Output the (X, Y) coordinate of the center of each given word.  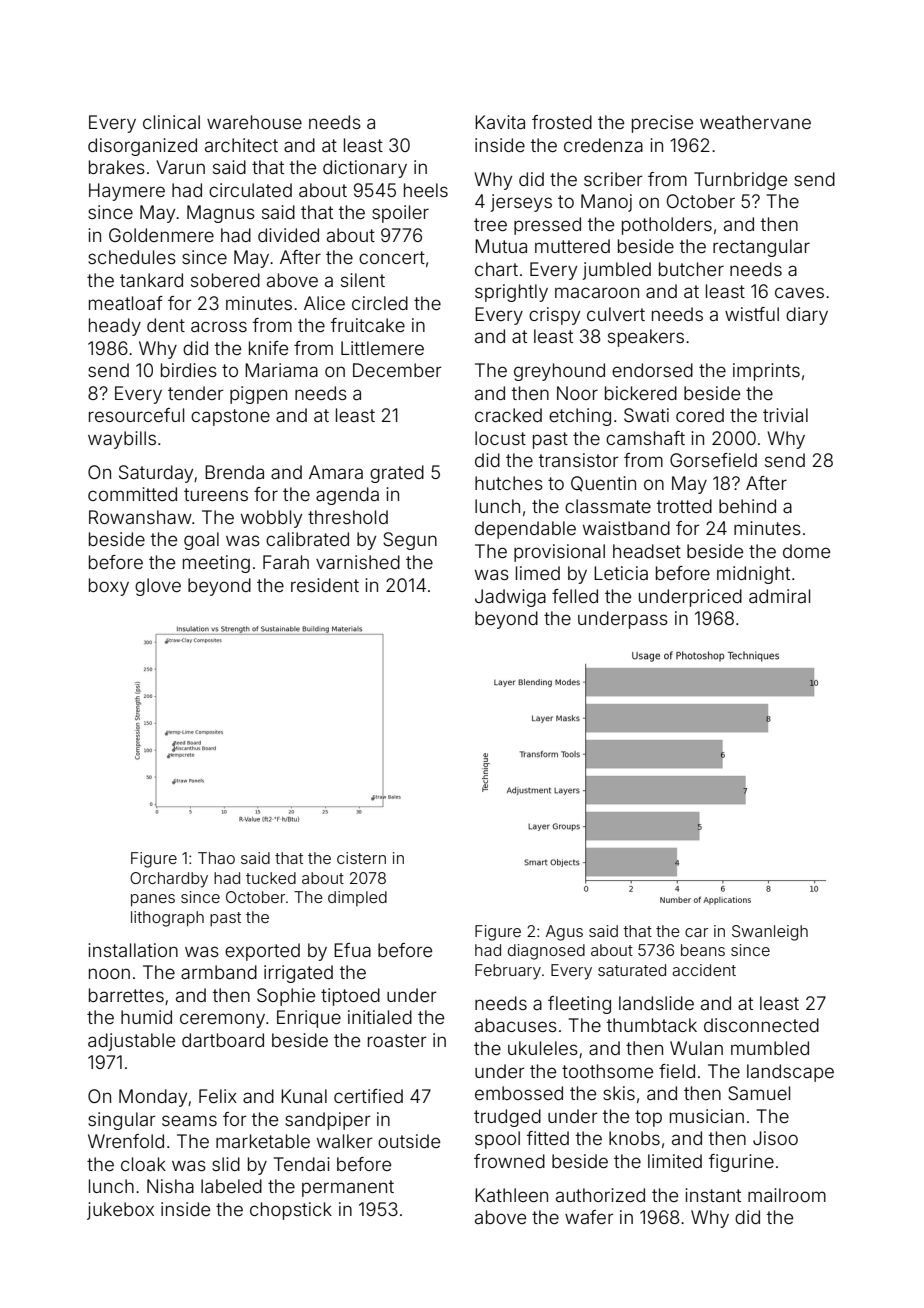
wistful (752, 314)
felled (575, 596)
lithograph (167, 919)
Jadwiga (510, 598)
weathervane (755, 122)
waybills (122, 440)
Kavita (500, 122)
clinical (171, 122)
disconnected (761, 1025)
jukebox (120, 1211)
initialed (380, 1017)
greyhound (559, 372)
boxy (109, 587)
